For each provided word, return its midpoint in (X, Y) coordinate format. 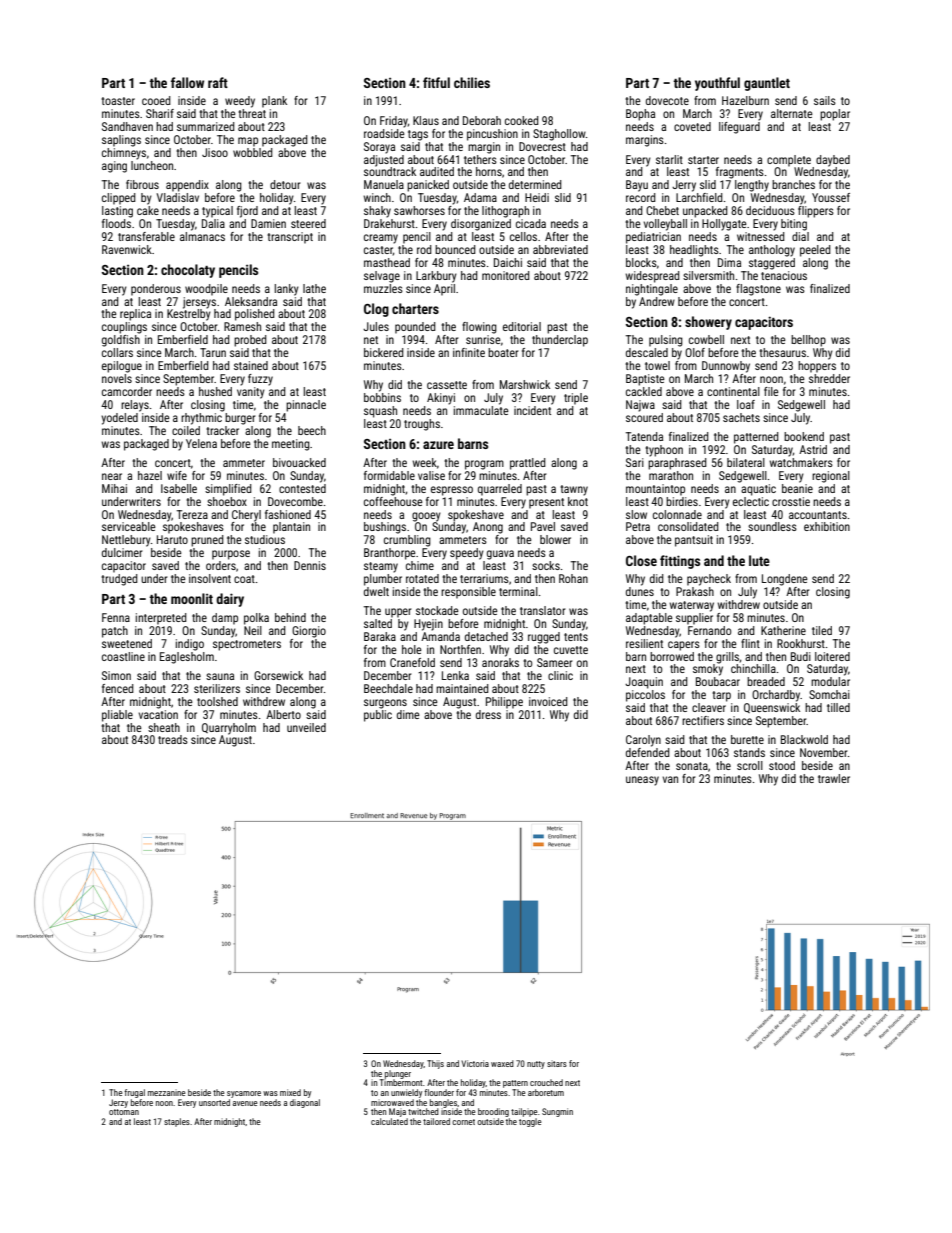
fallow (187, 82)
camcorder (127, 391)
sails (825, 100)
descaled (647, 352)
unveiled (306, 727)
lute (759, 560)
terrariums (484, 578)
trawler (834, 778)
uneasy (642, 781)
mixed (290, 1092)
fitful (436, 82)
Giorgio (309, 632)
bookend (804, 436)
